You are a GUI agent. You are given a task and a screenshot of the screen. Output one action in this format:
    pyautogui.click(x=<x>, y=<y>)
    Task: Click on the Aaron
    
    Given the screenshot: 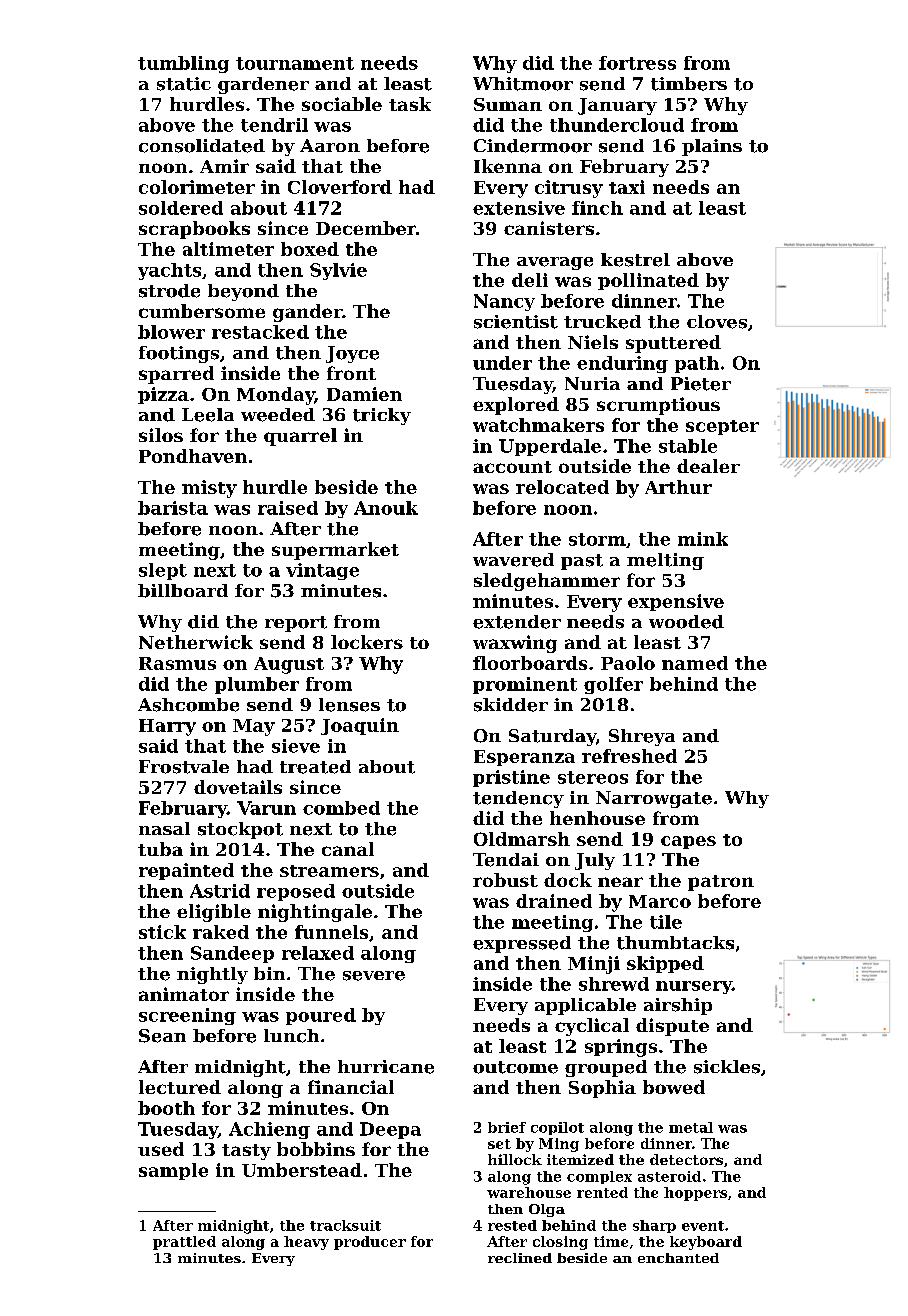 What is the action you would take?
    pyautogui.click(x=330, y=145)
